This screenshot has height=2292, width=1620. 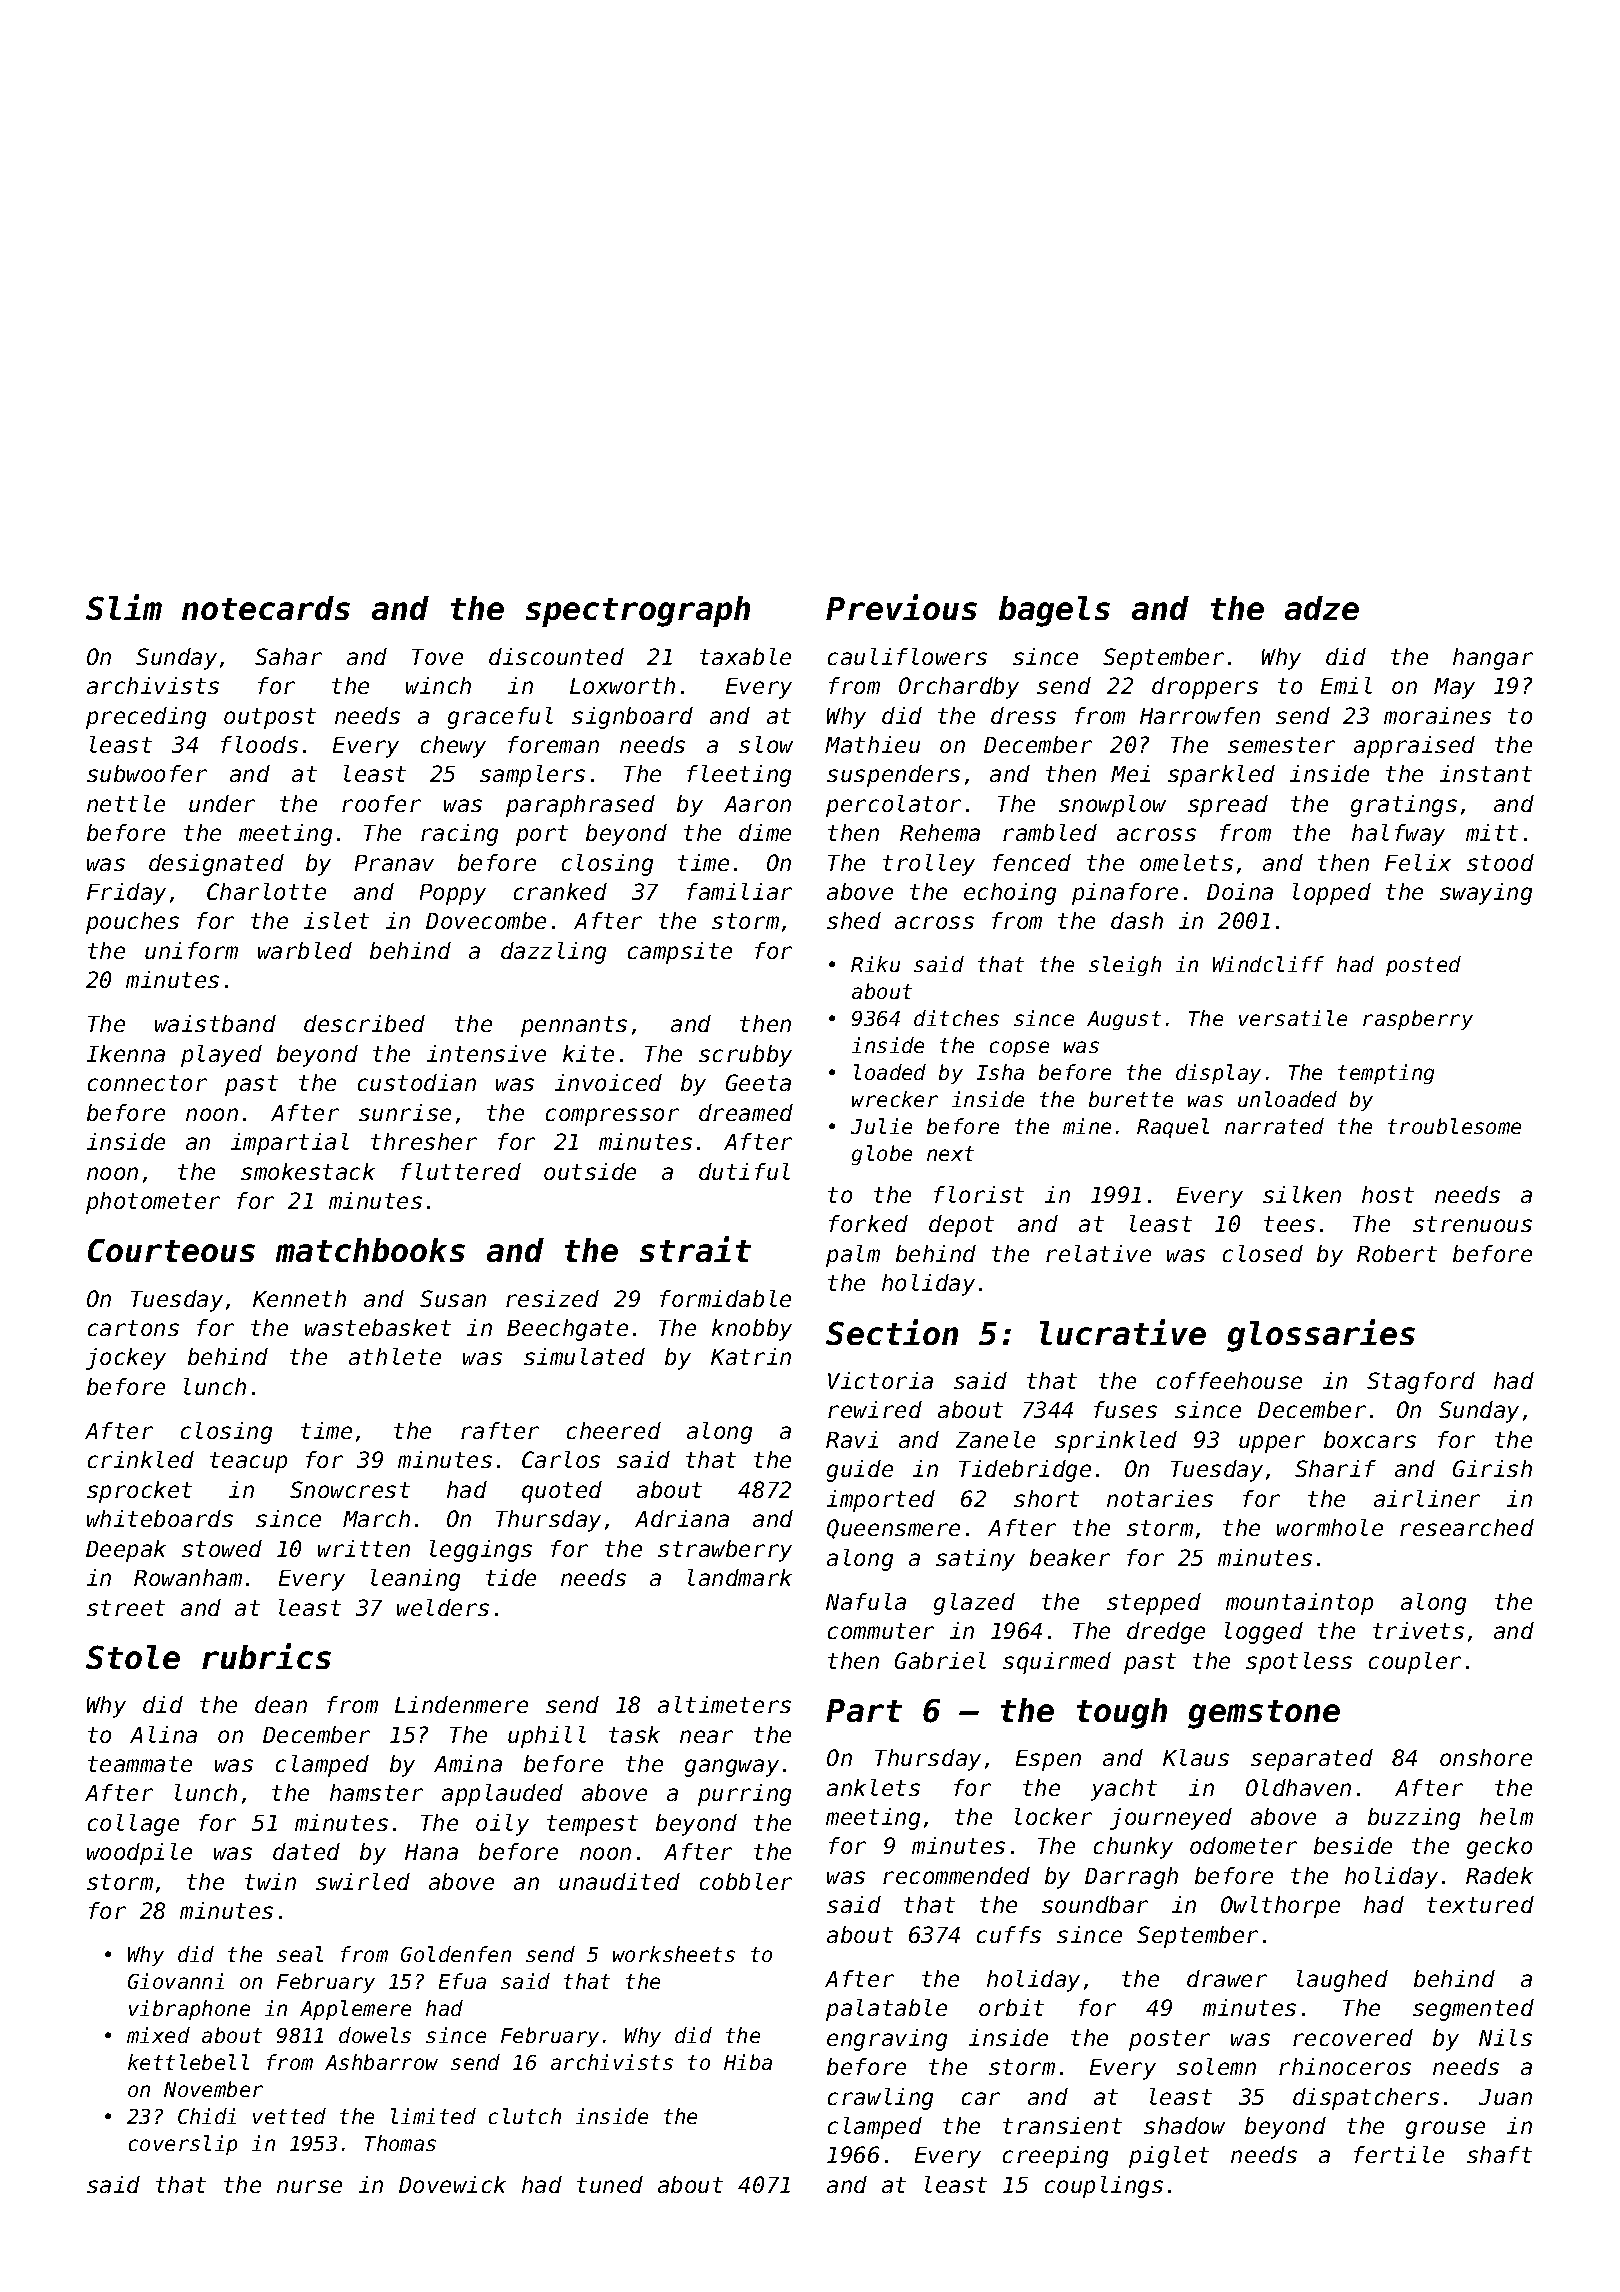 I want to click on Windcliff, so click(x=1268, y=964).
